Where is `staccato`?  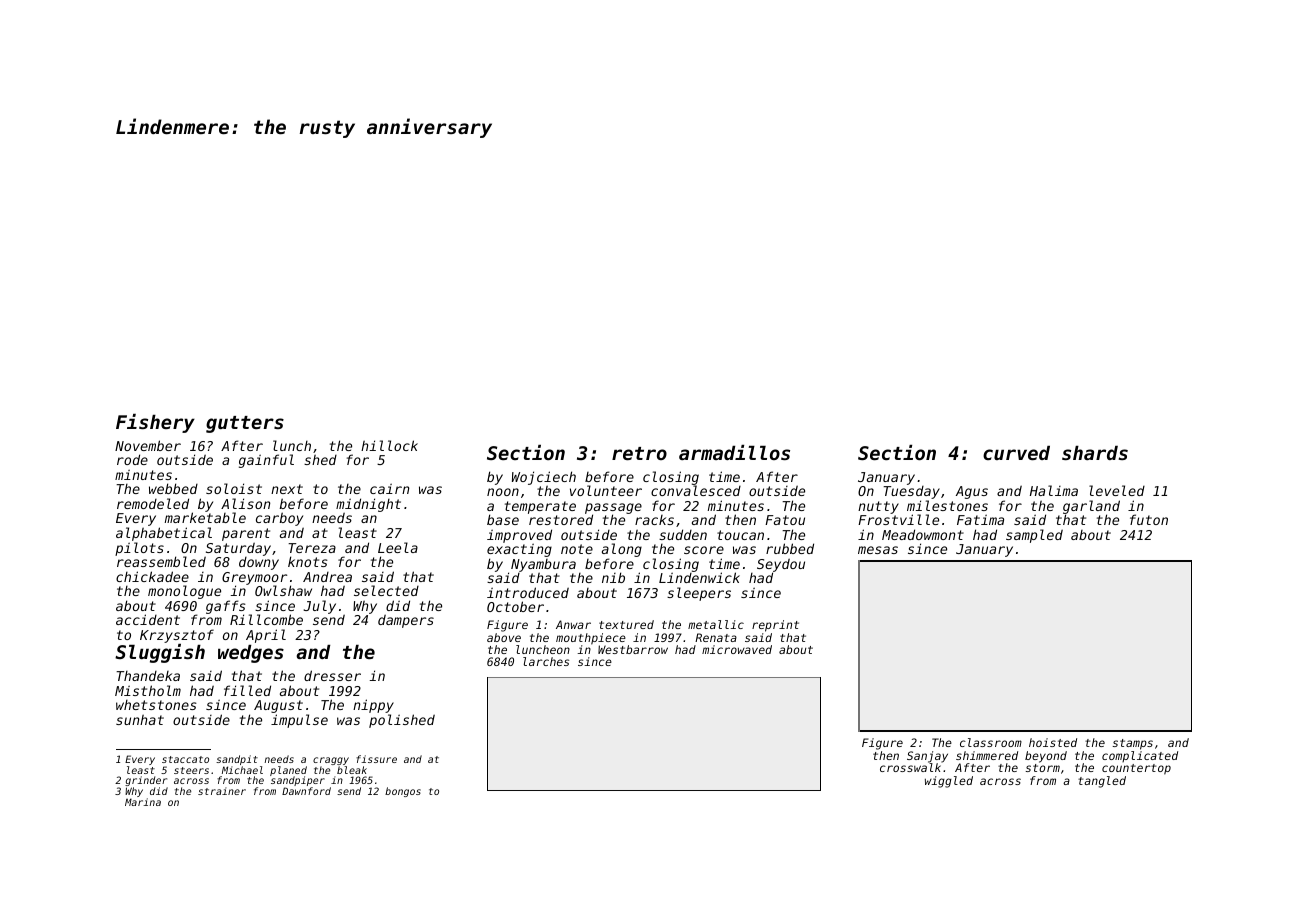
staccato is located at coordinates (185, 759).
